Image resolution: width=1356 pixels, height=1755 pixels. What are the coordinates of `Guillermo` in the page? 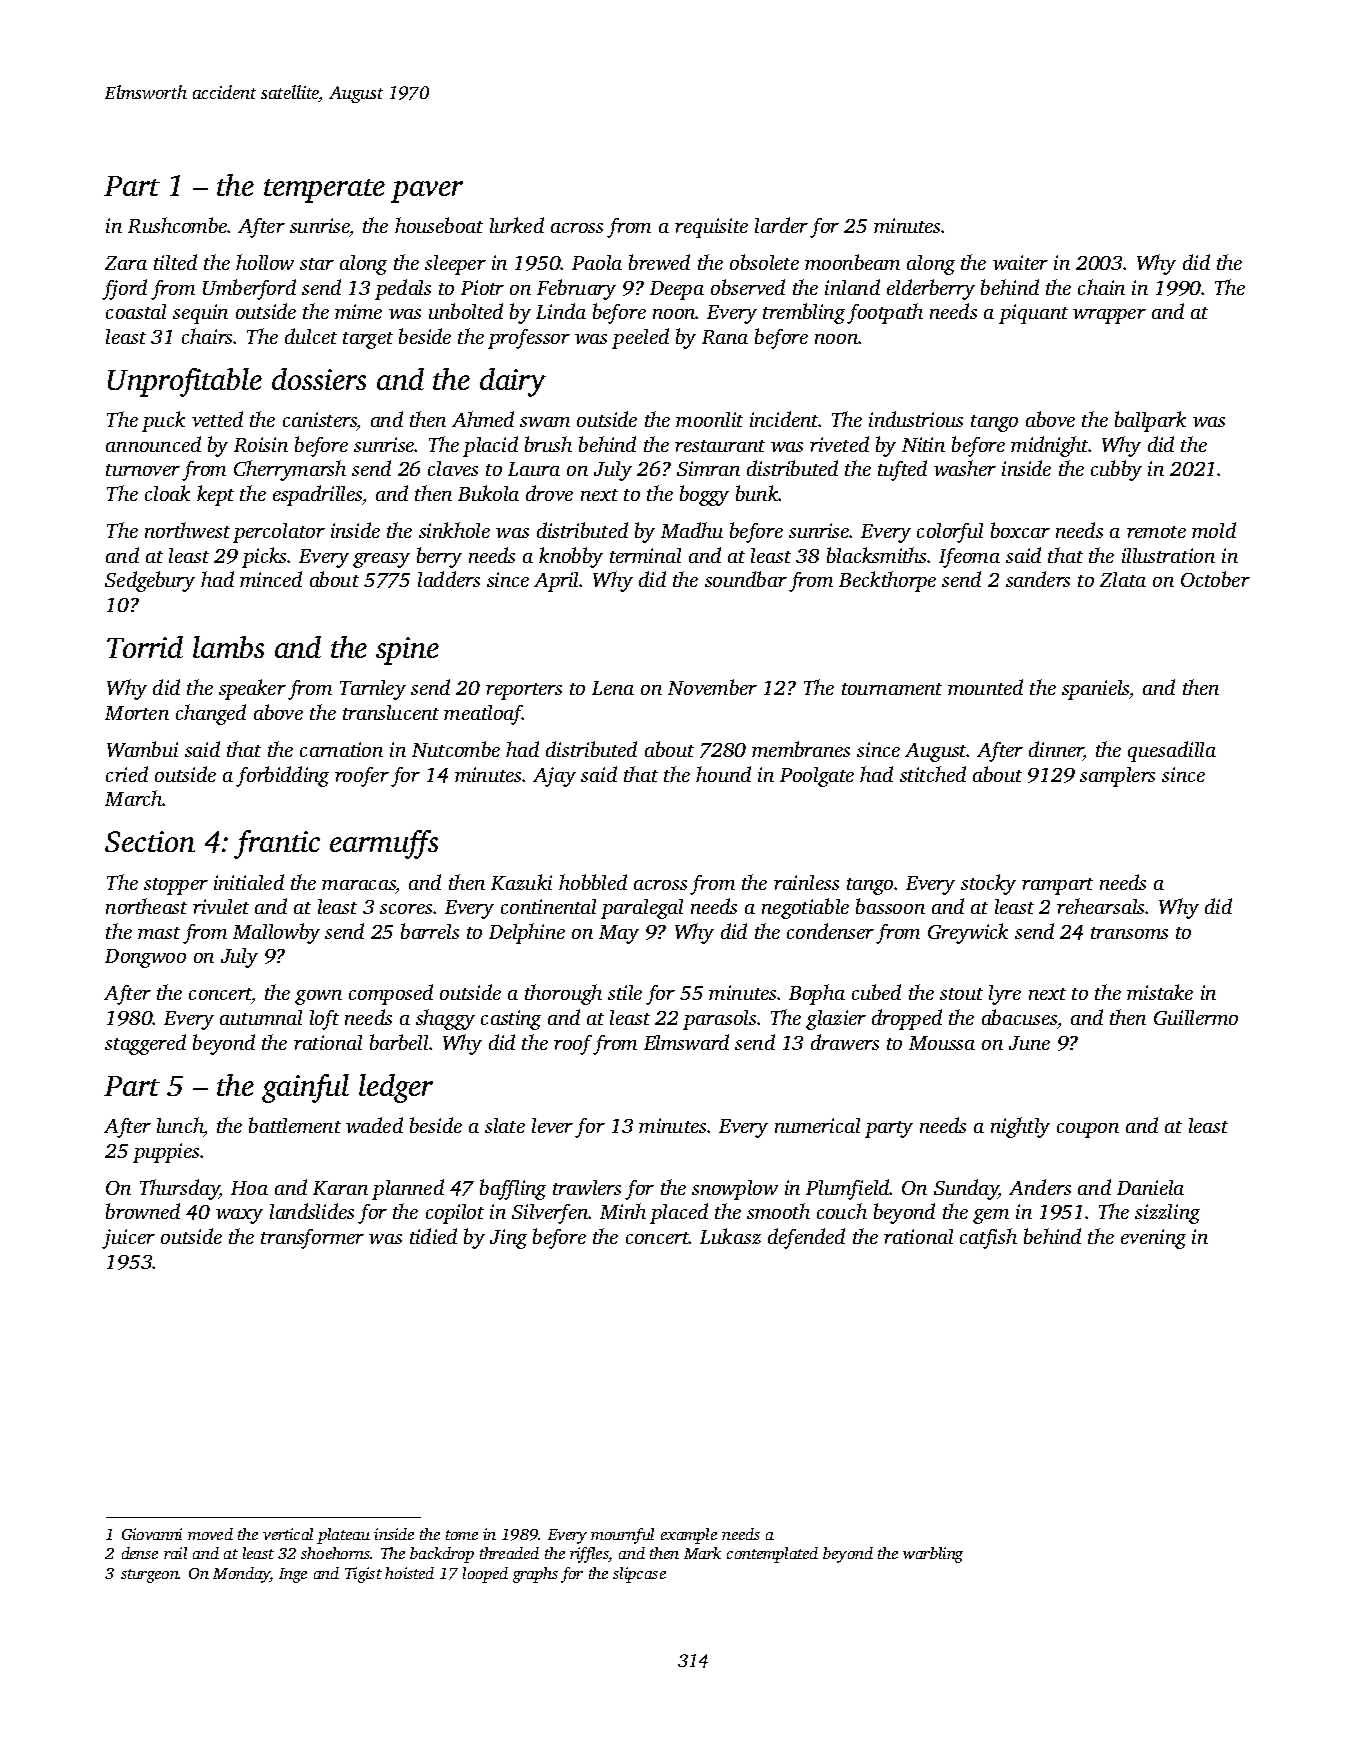 It's located at (1196, 1017).
